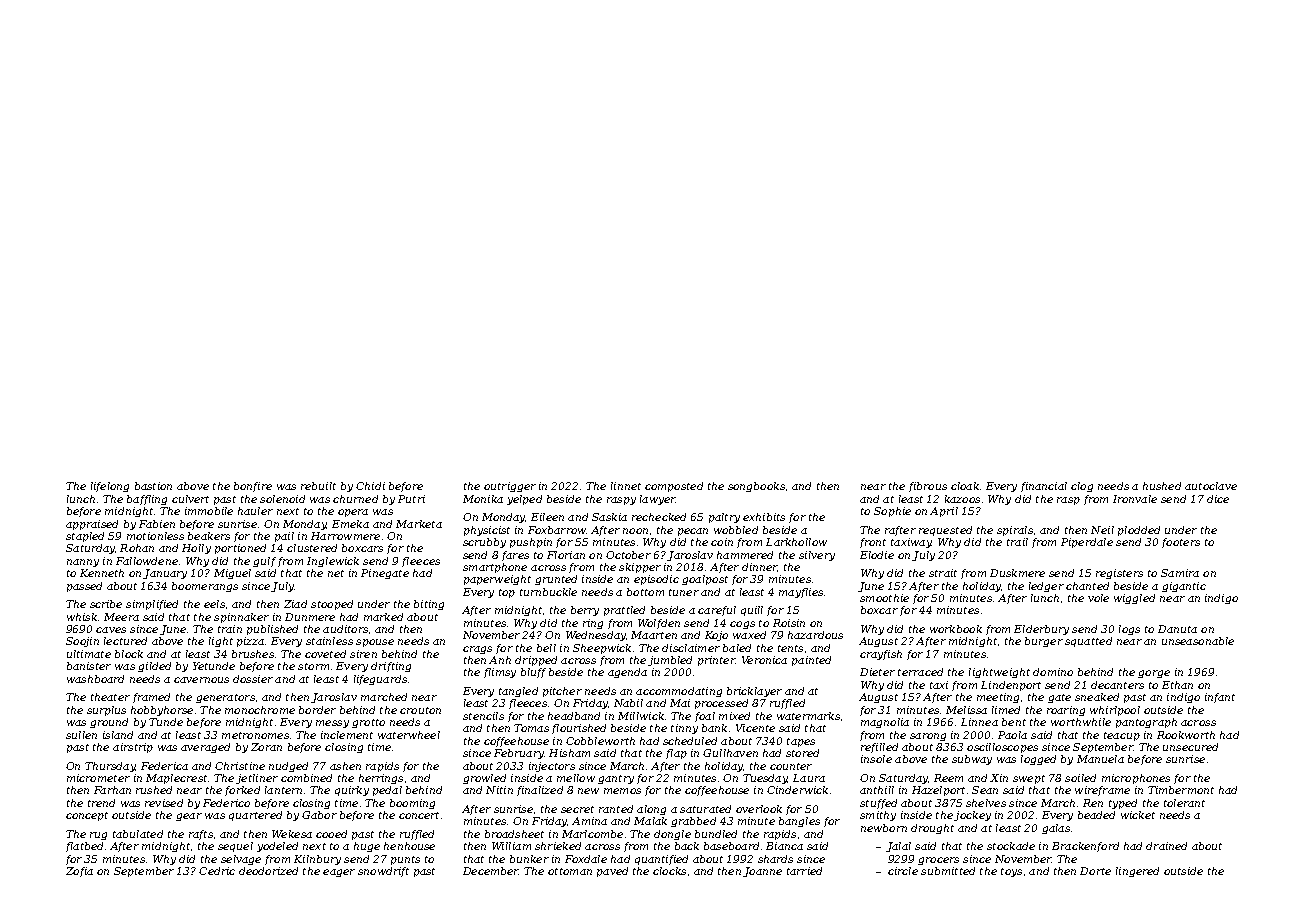 Image resolution: width=1308 pixels, height=924 pixels. What do you see at coordinates (1180, 573) in the screenshot?
I see `Samira` at bounding box center [1180, 573].
